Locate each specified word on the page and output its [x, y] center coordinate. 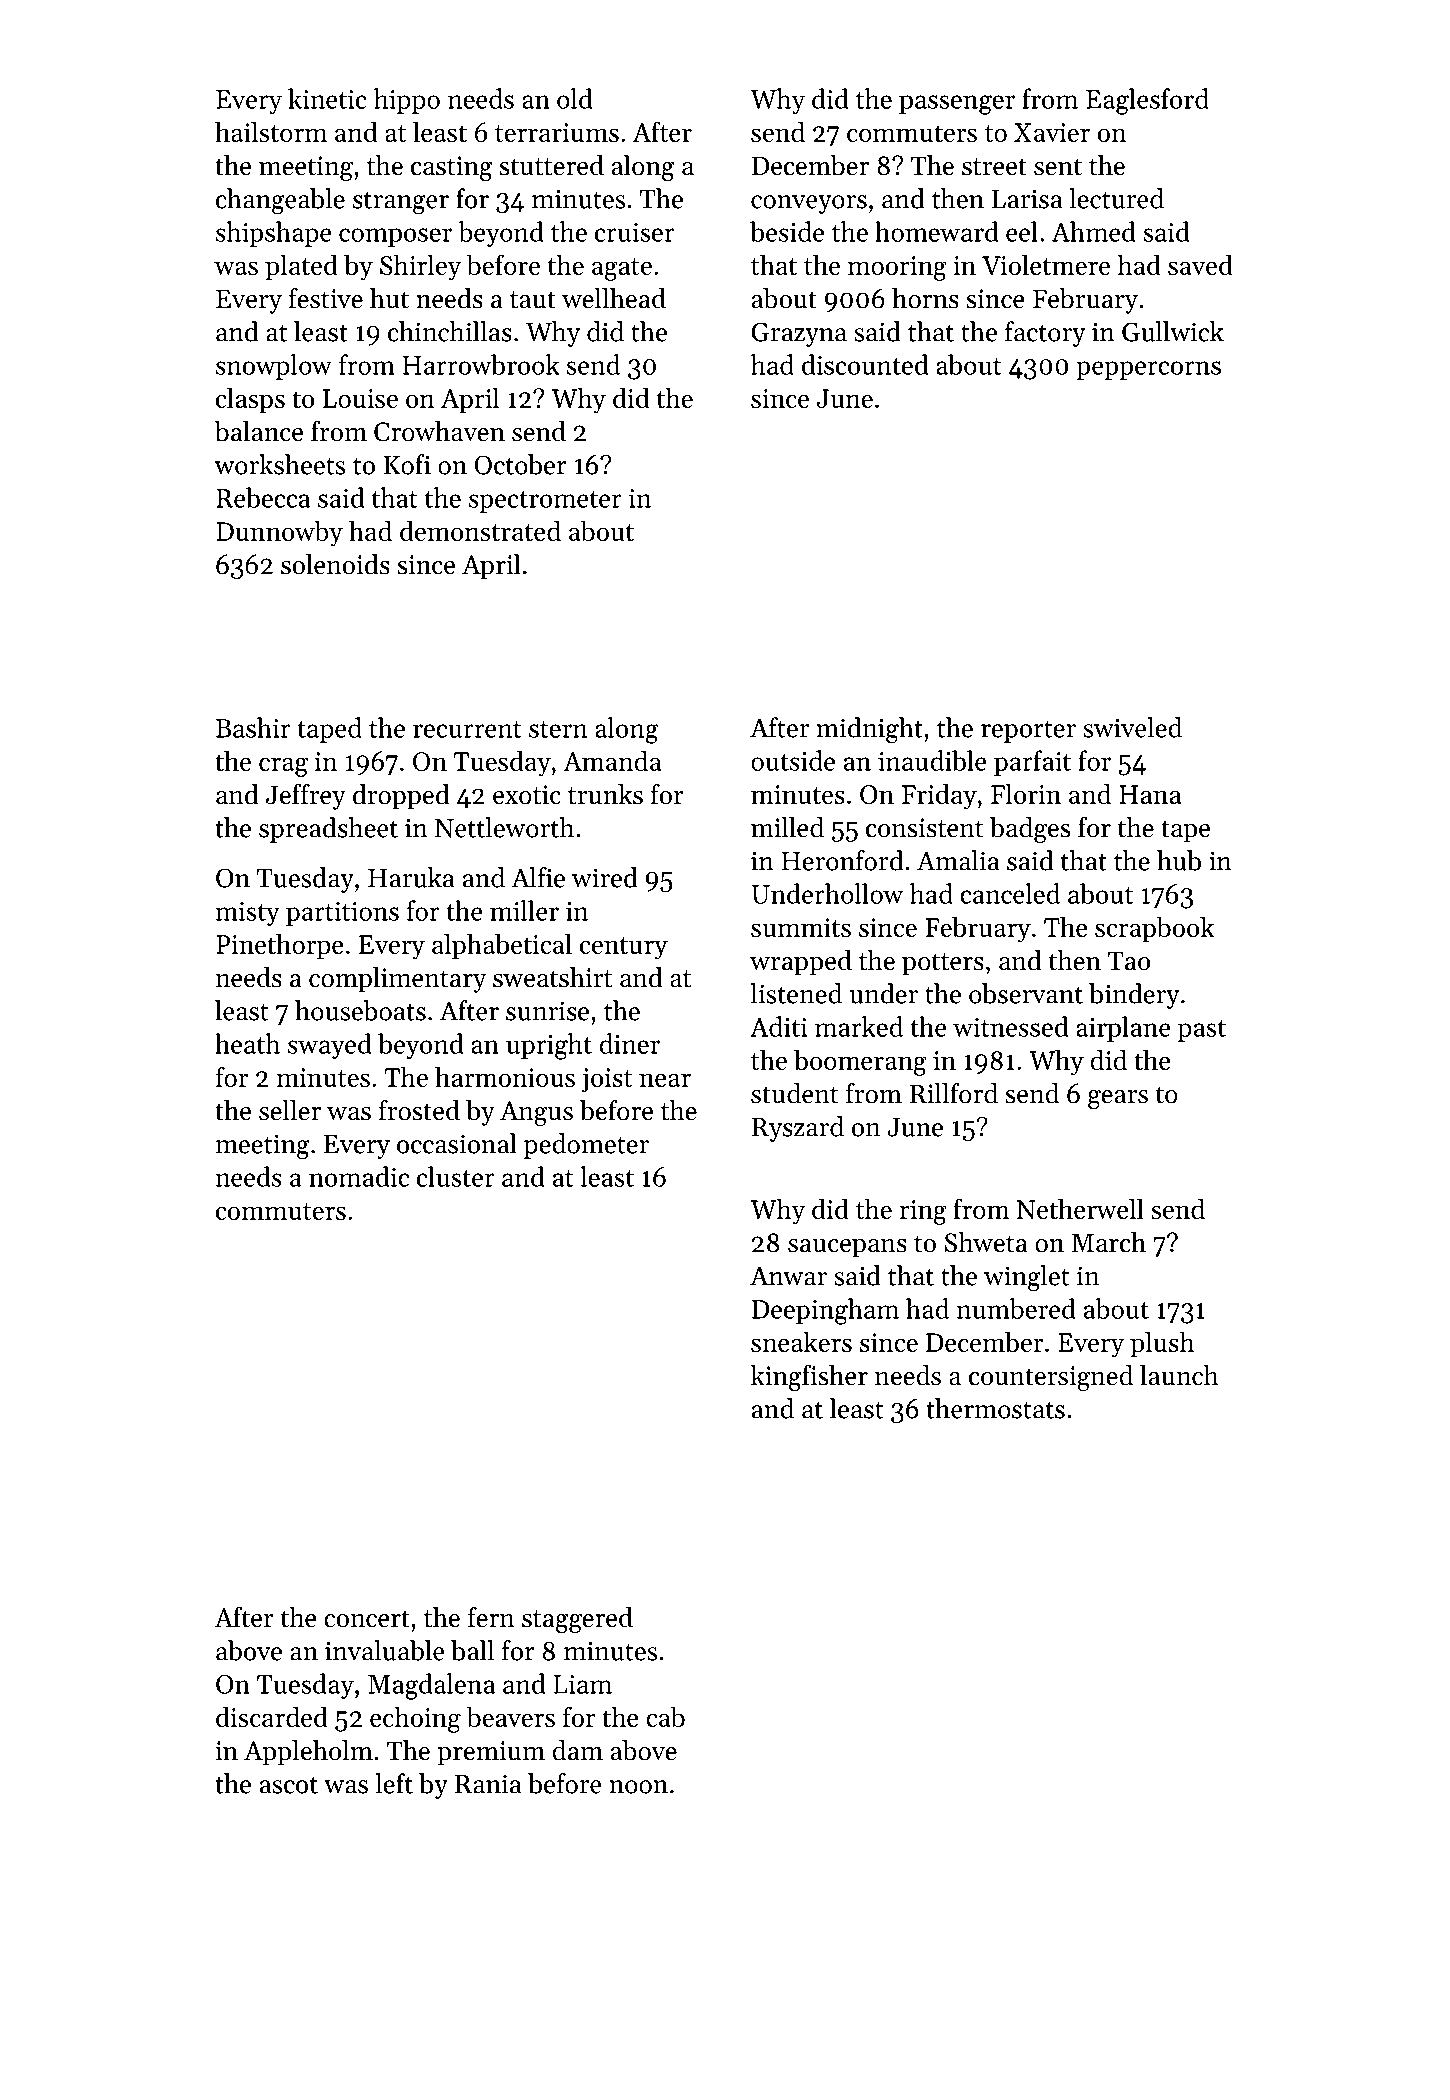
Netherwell [1080, 1208]
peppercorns [1148, 370]
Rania [488, 1784]
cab [665, 1716]
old [575, 98]
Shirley [420, 267]
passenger [957, 105]
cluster [456, 1176]
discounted [865, 364]
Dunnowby [279, 533]
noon [638, 1787]
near [665, 1080]
